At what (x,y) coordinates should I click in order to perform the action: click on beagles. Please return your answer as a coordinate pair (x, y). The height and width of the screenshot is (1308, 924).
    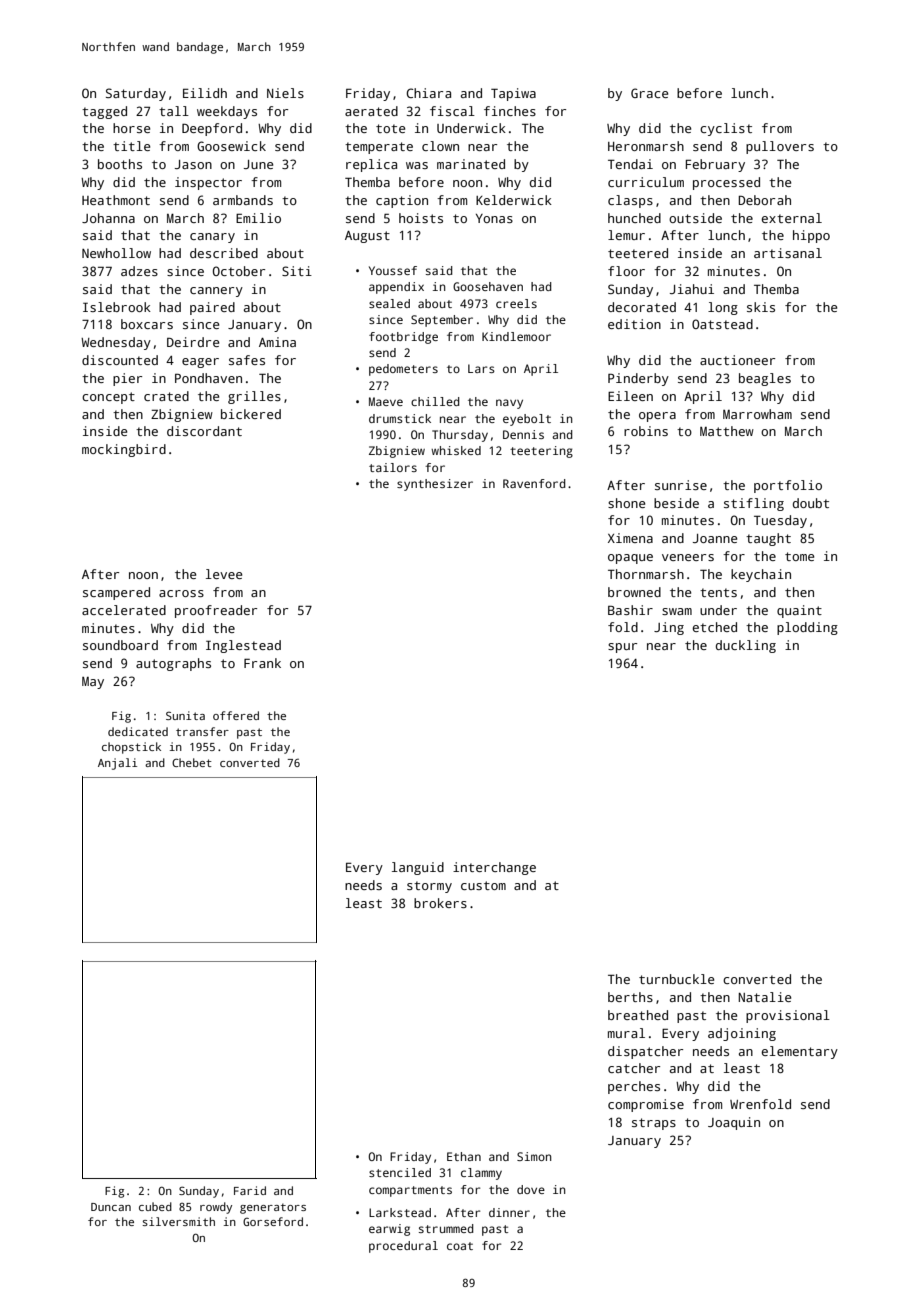
    Looking at the image, I should click on (765, 379).
